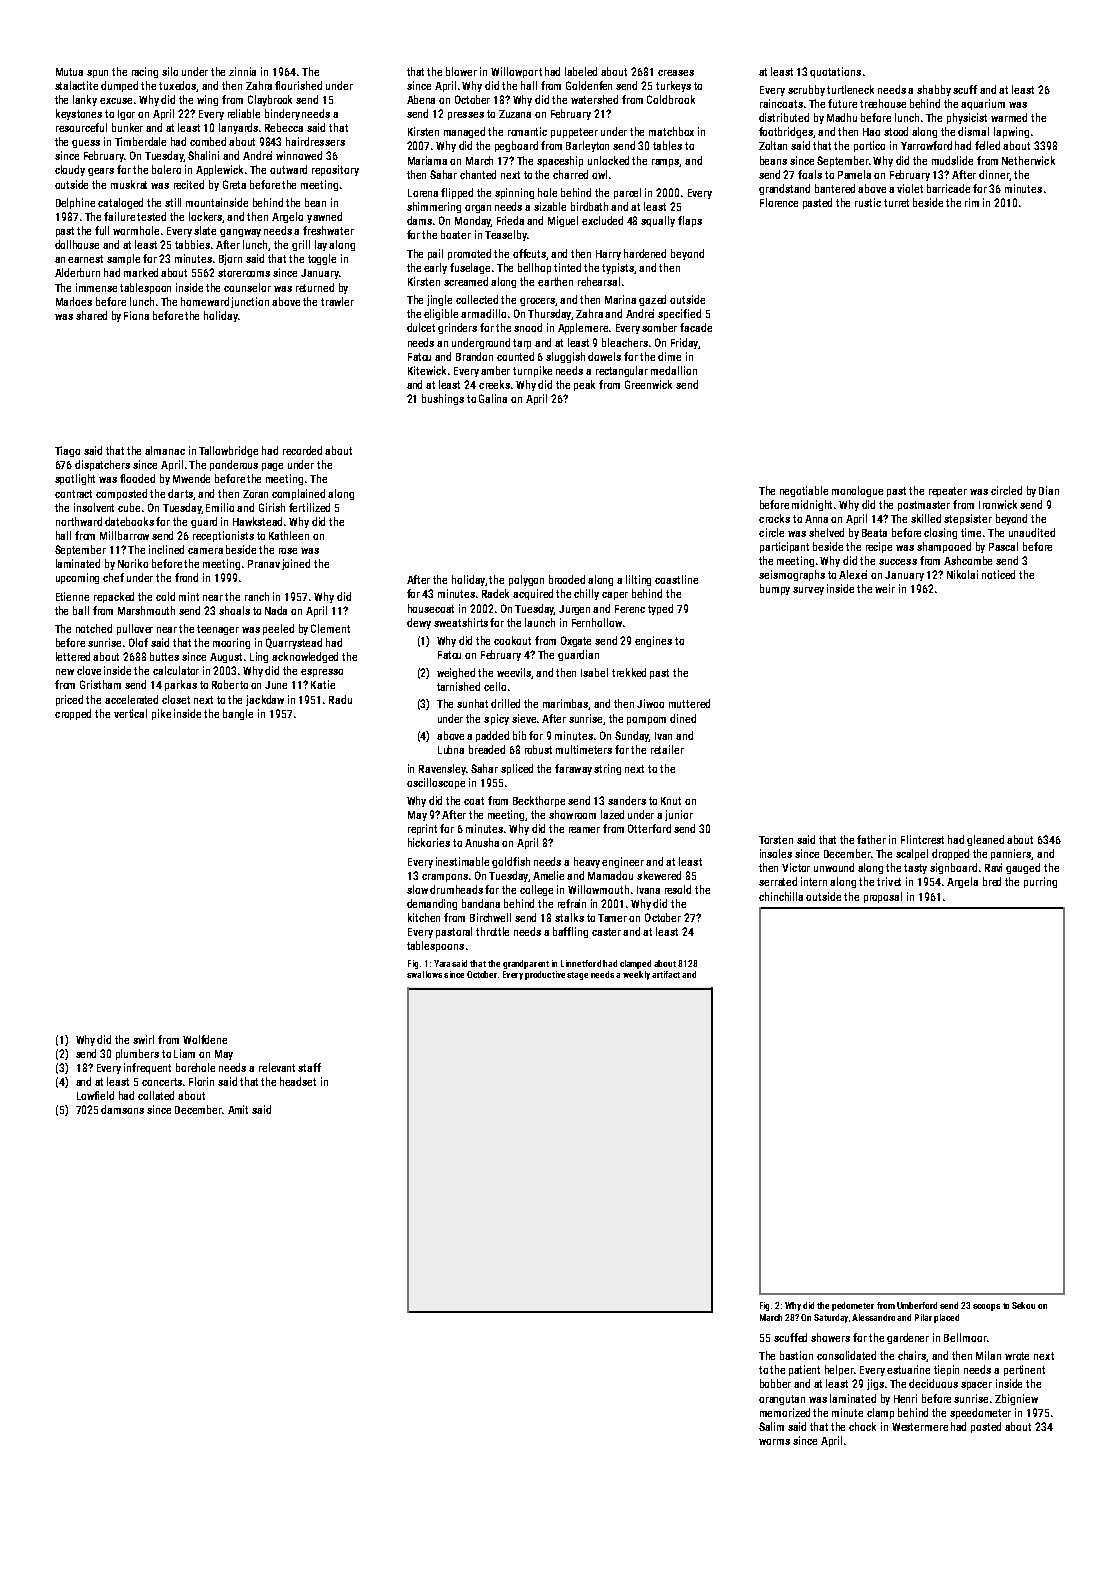 This screenshot has height=1584, width=1120. What do you see at coordinates (796, 1355) in the screenshot?
I see `bastion` at bounding box center [796, 1355].
